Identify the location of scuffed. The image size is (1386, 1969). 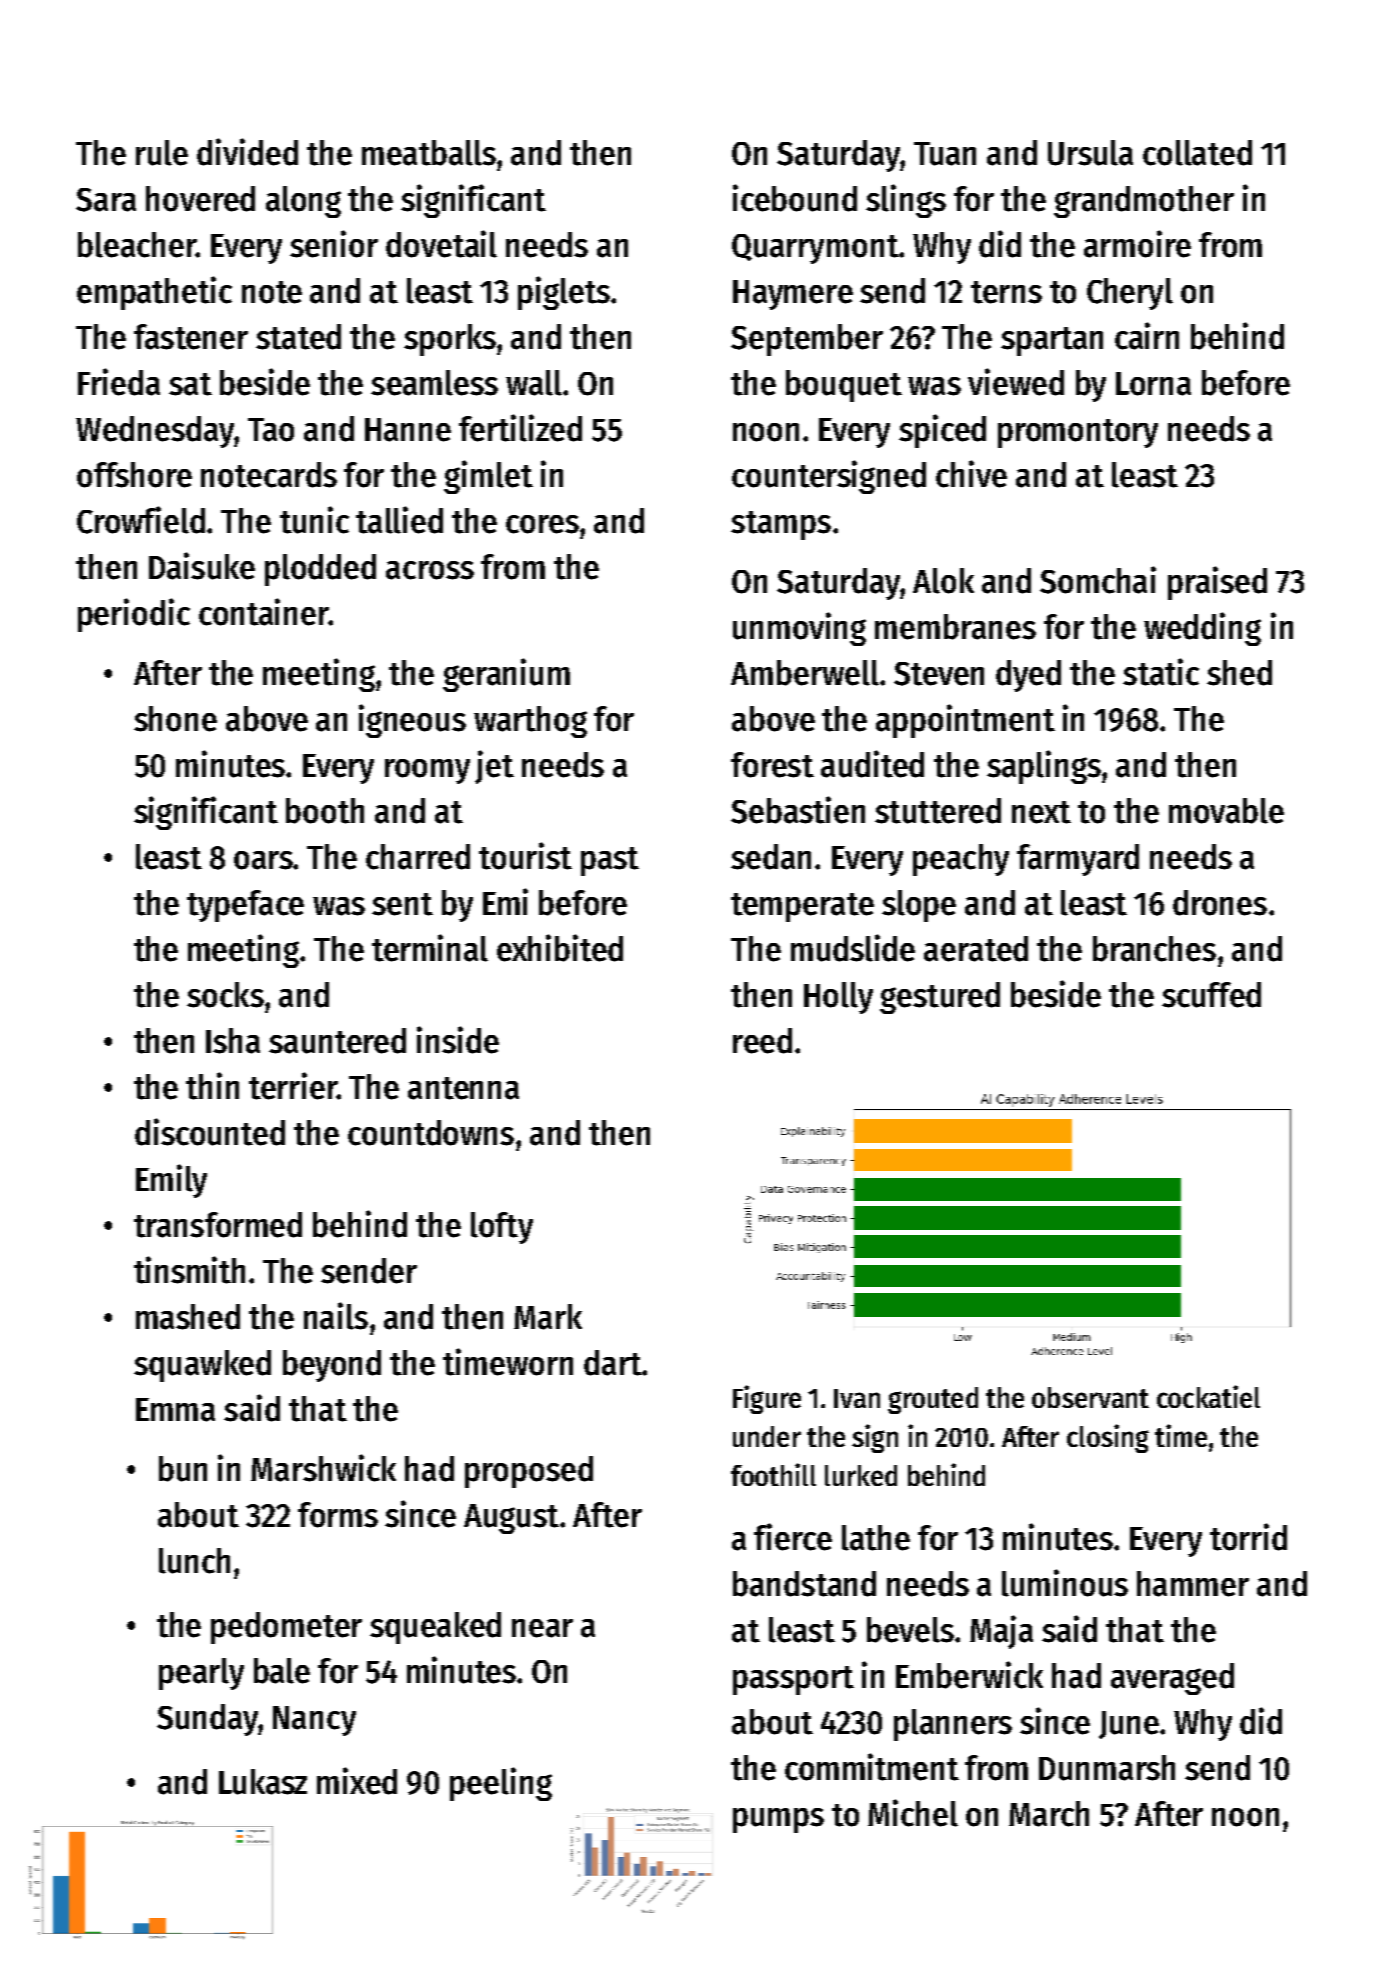
(1211, 995).
